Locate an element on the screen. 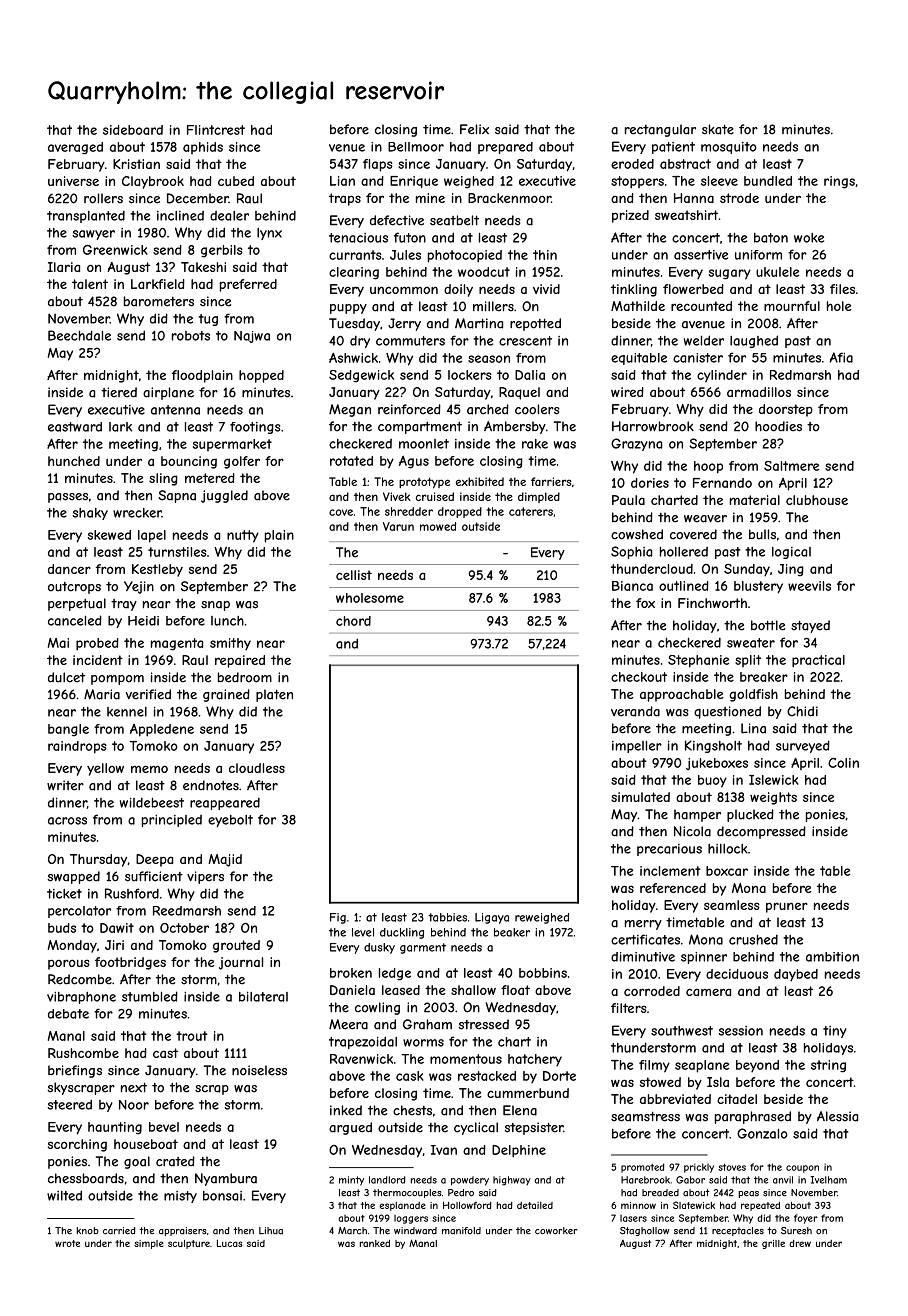  drew is located at coordinates (800, 1243).
